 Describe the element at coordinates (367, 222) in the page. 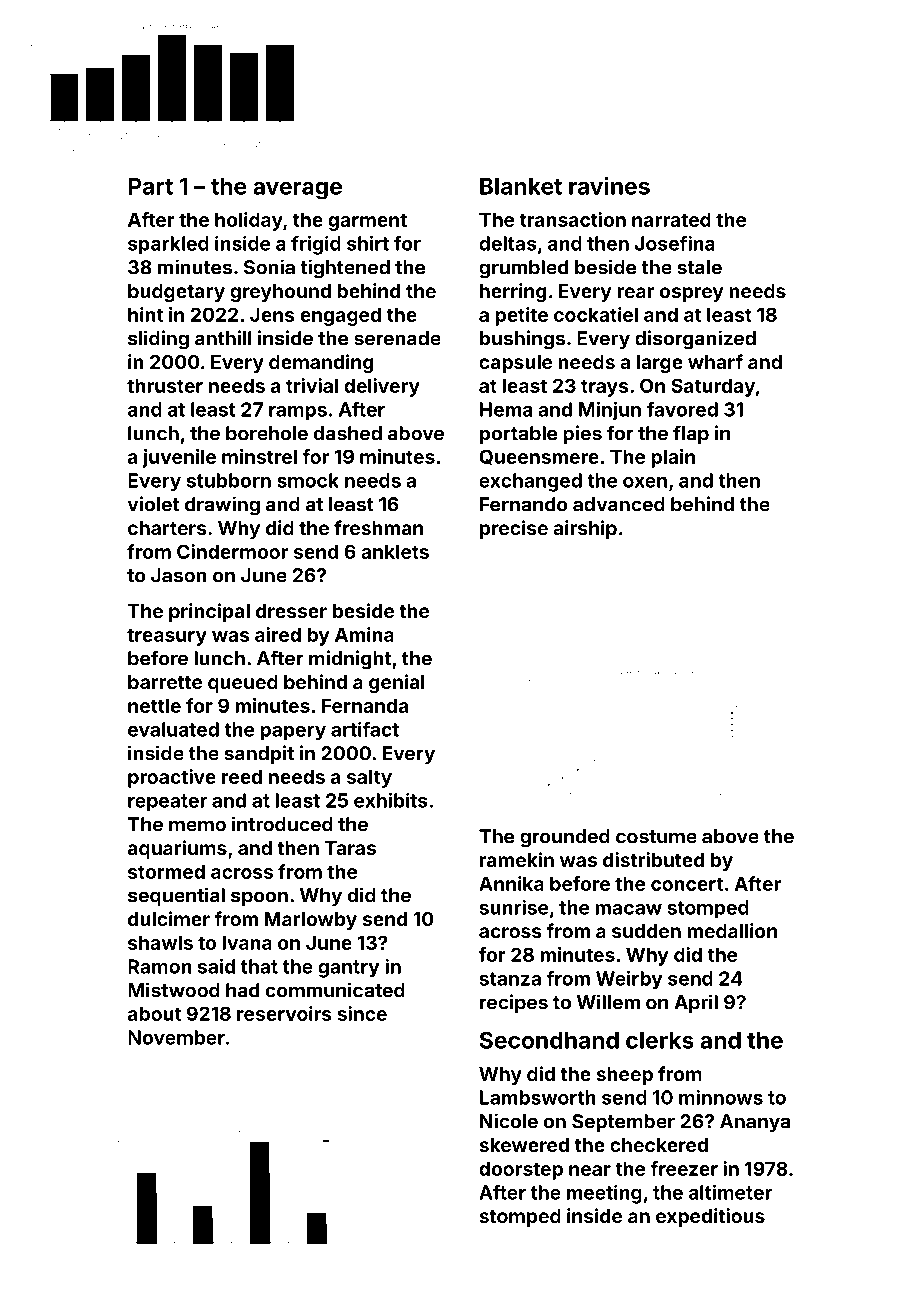

I see `garment` at that location.
